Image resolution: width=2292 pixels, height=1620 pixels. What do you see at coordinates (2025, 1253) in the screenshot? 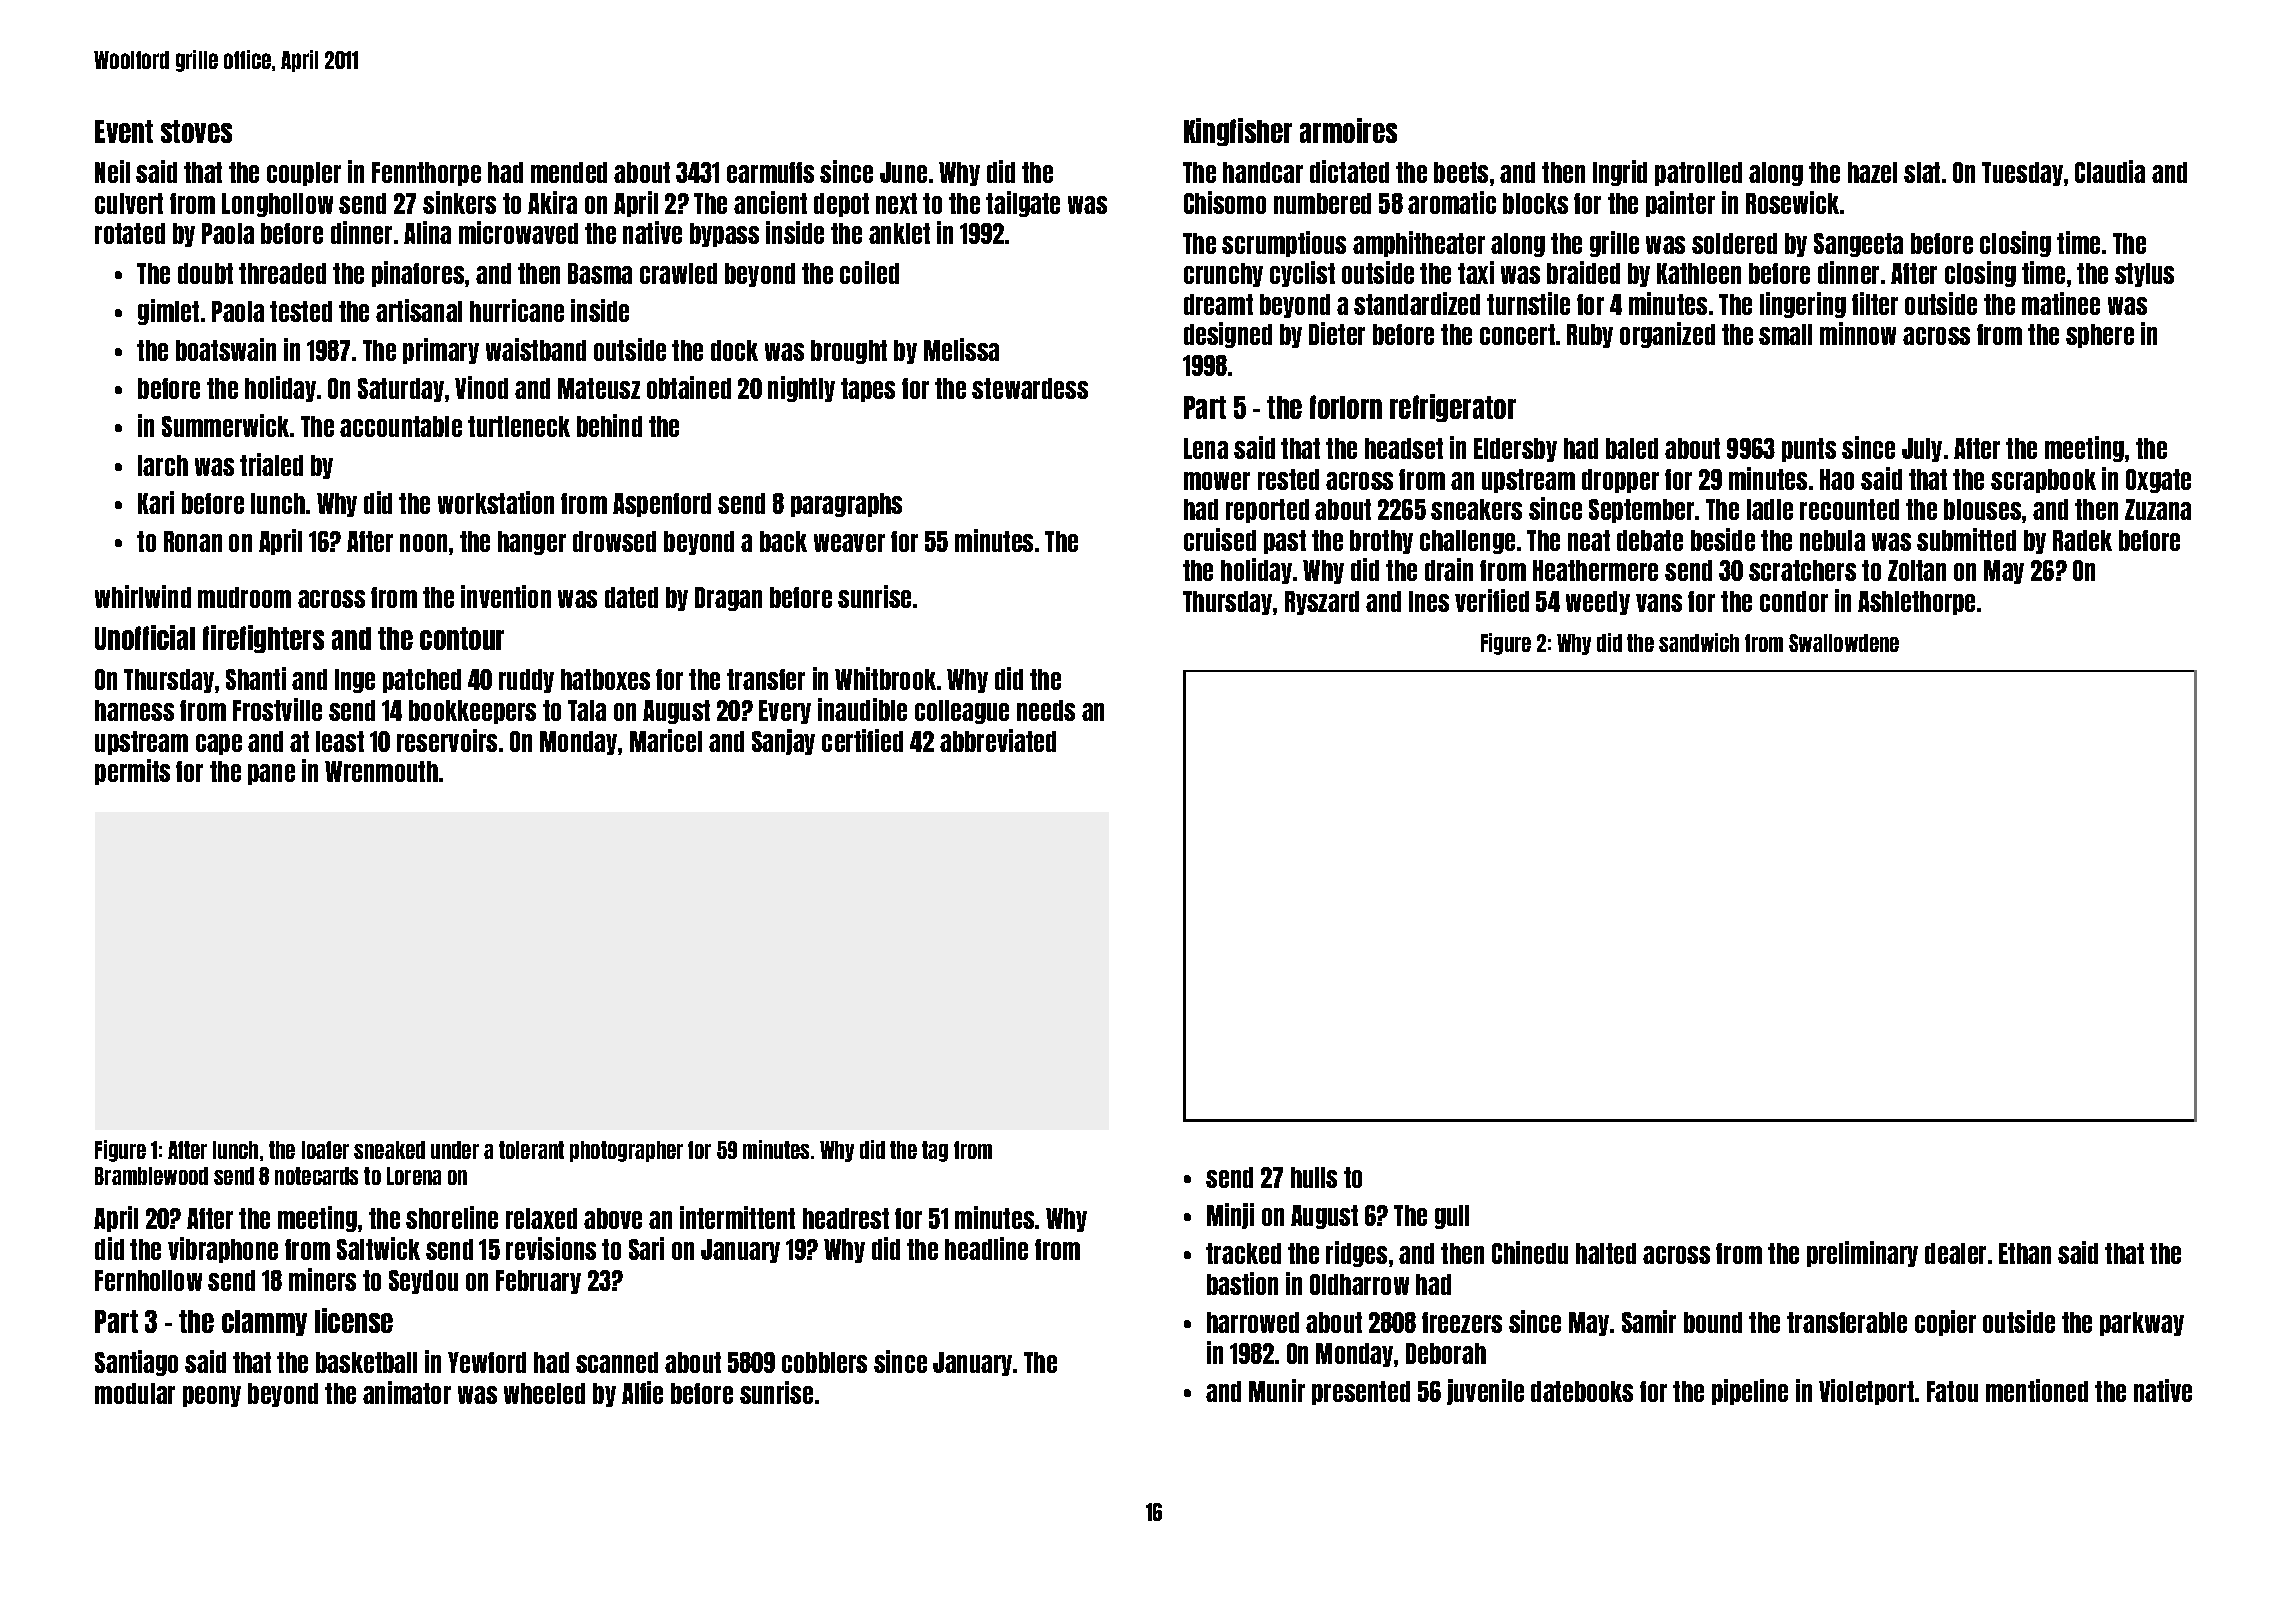
I see `Ethan` at bounding box center [2025, 1253].
